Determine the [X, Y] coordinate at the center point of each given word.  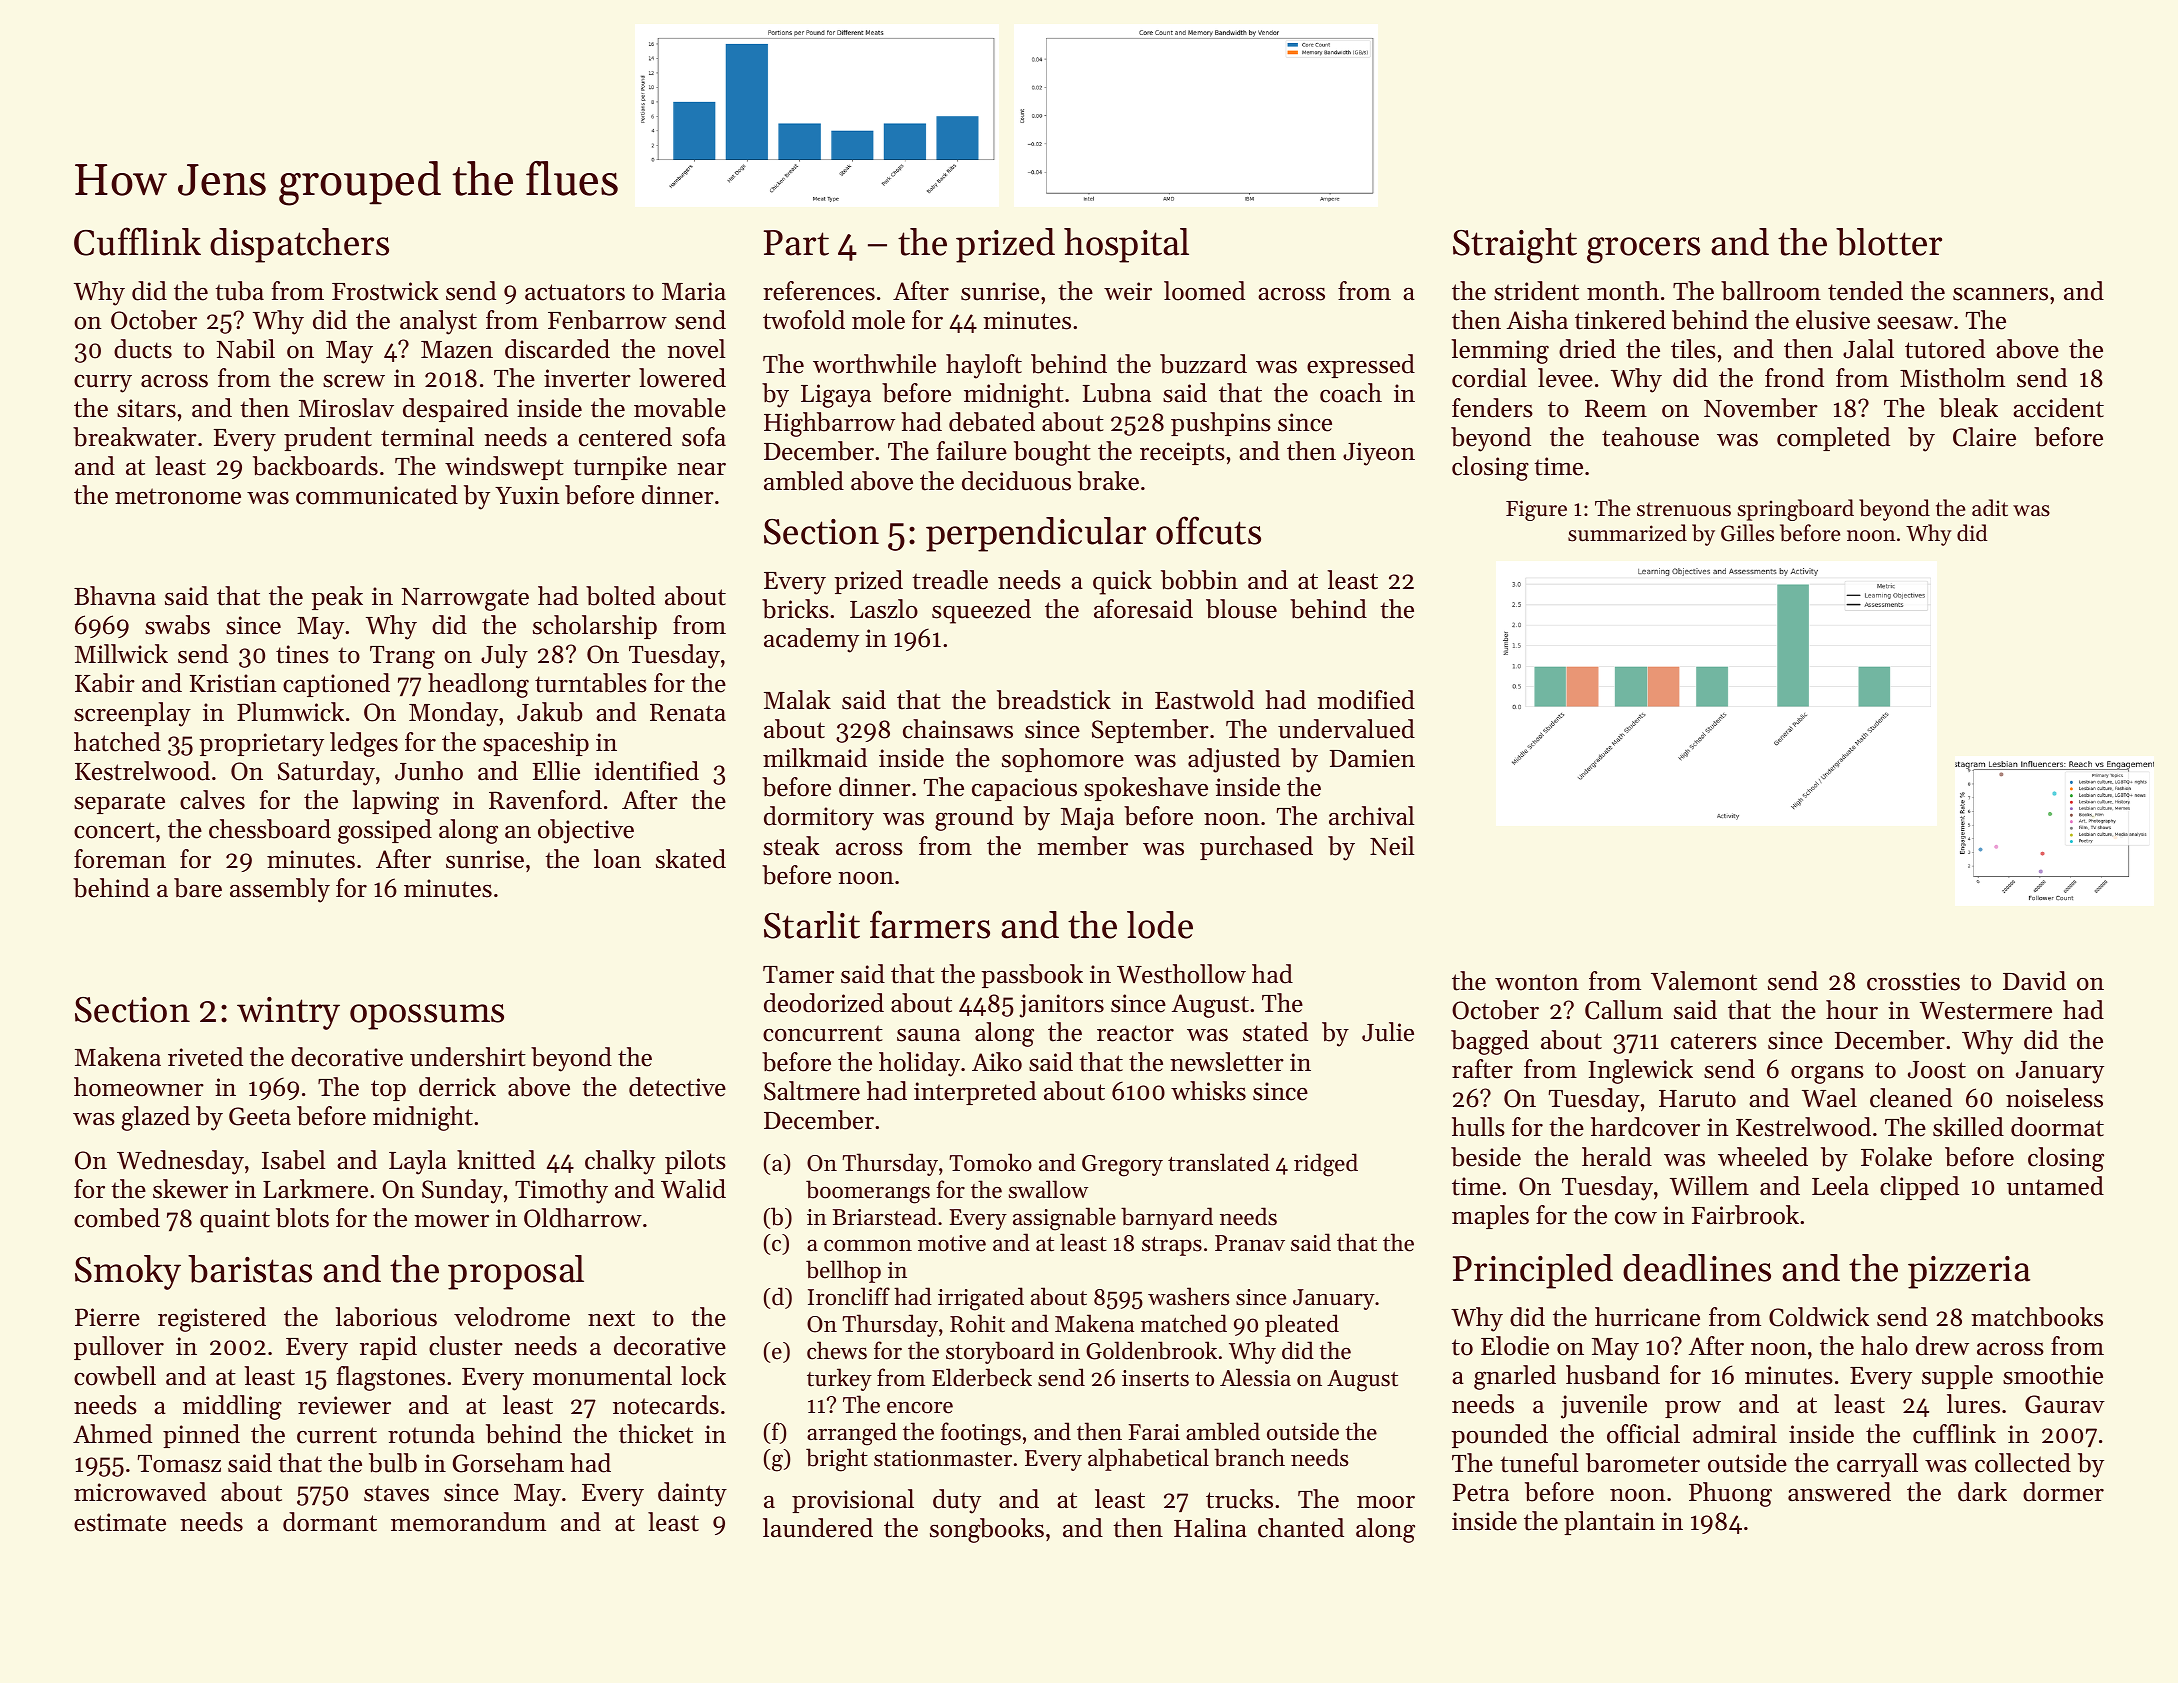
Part [796, 243]
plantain [1609, 1523]
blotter [1889, 242]
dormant [330, 1522]
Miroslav [346, 408]
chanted [1301, 1528]
